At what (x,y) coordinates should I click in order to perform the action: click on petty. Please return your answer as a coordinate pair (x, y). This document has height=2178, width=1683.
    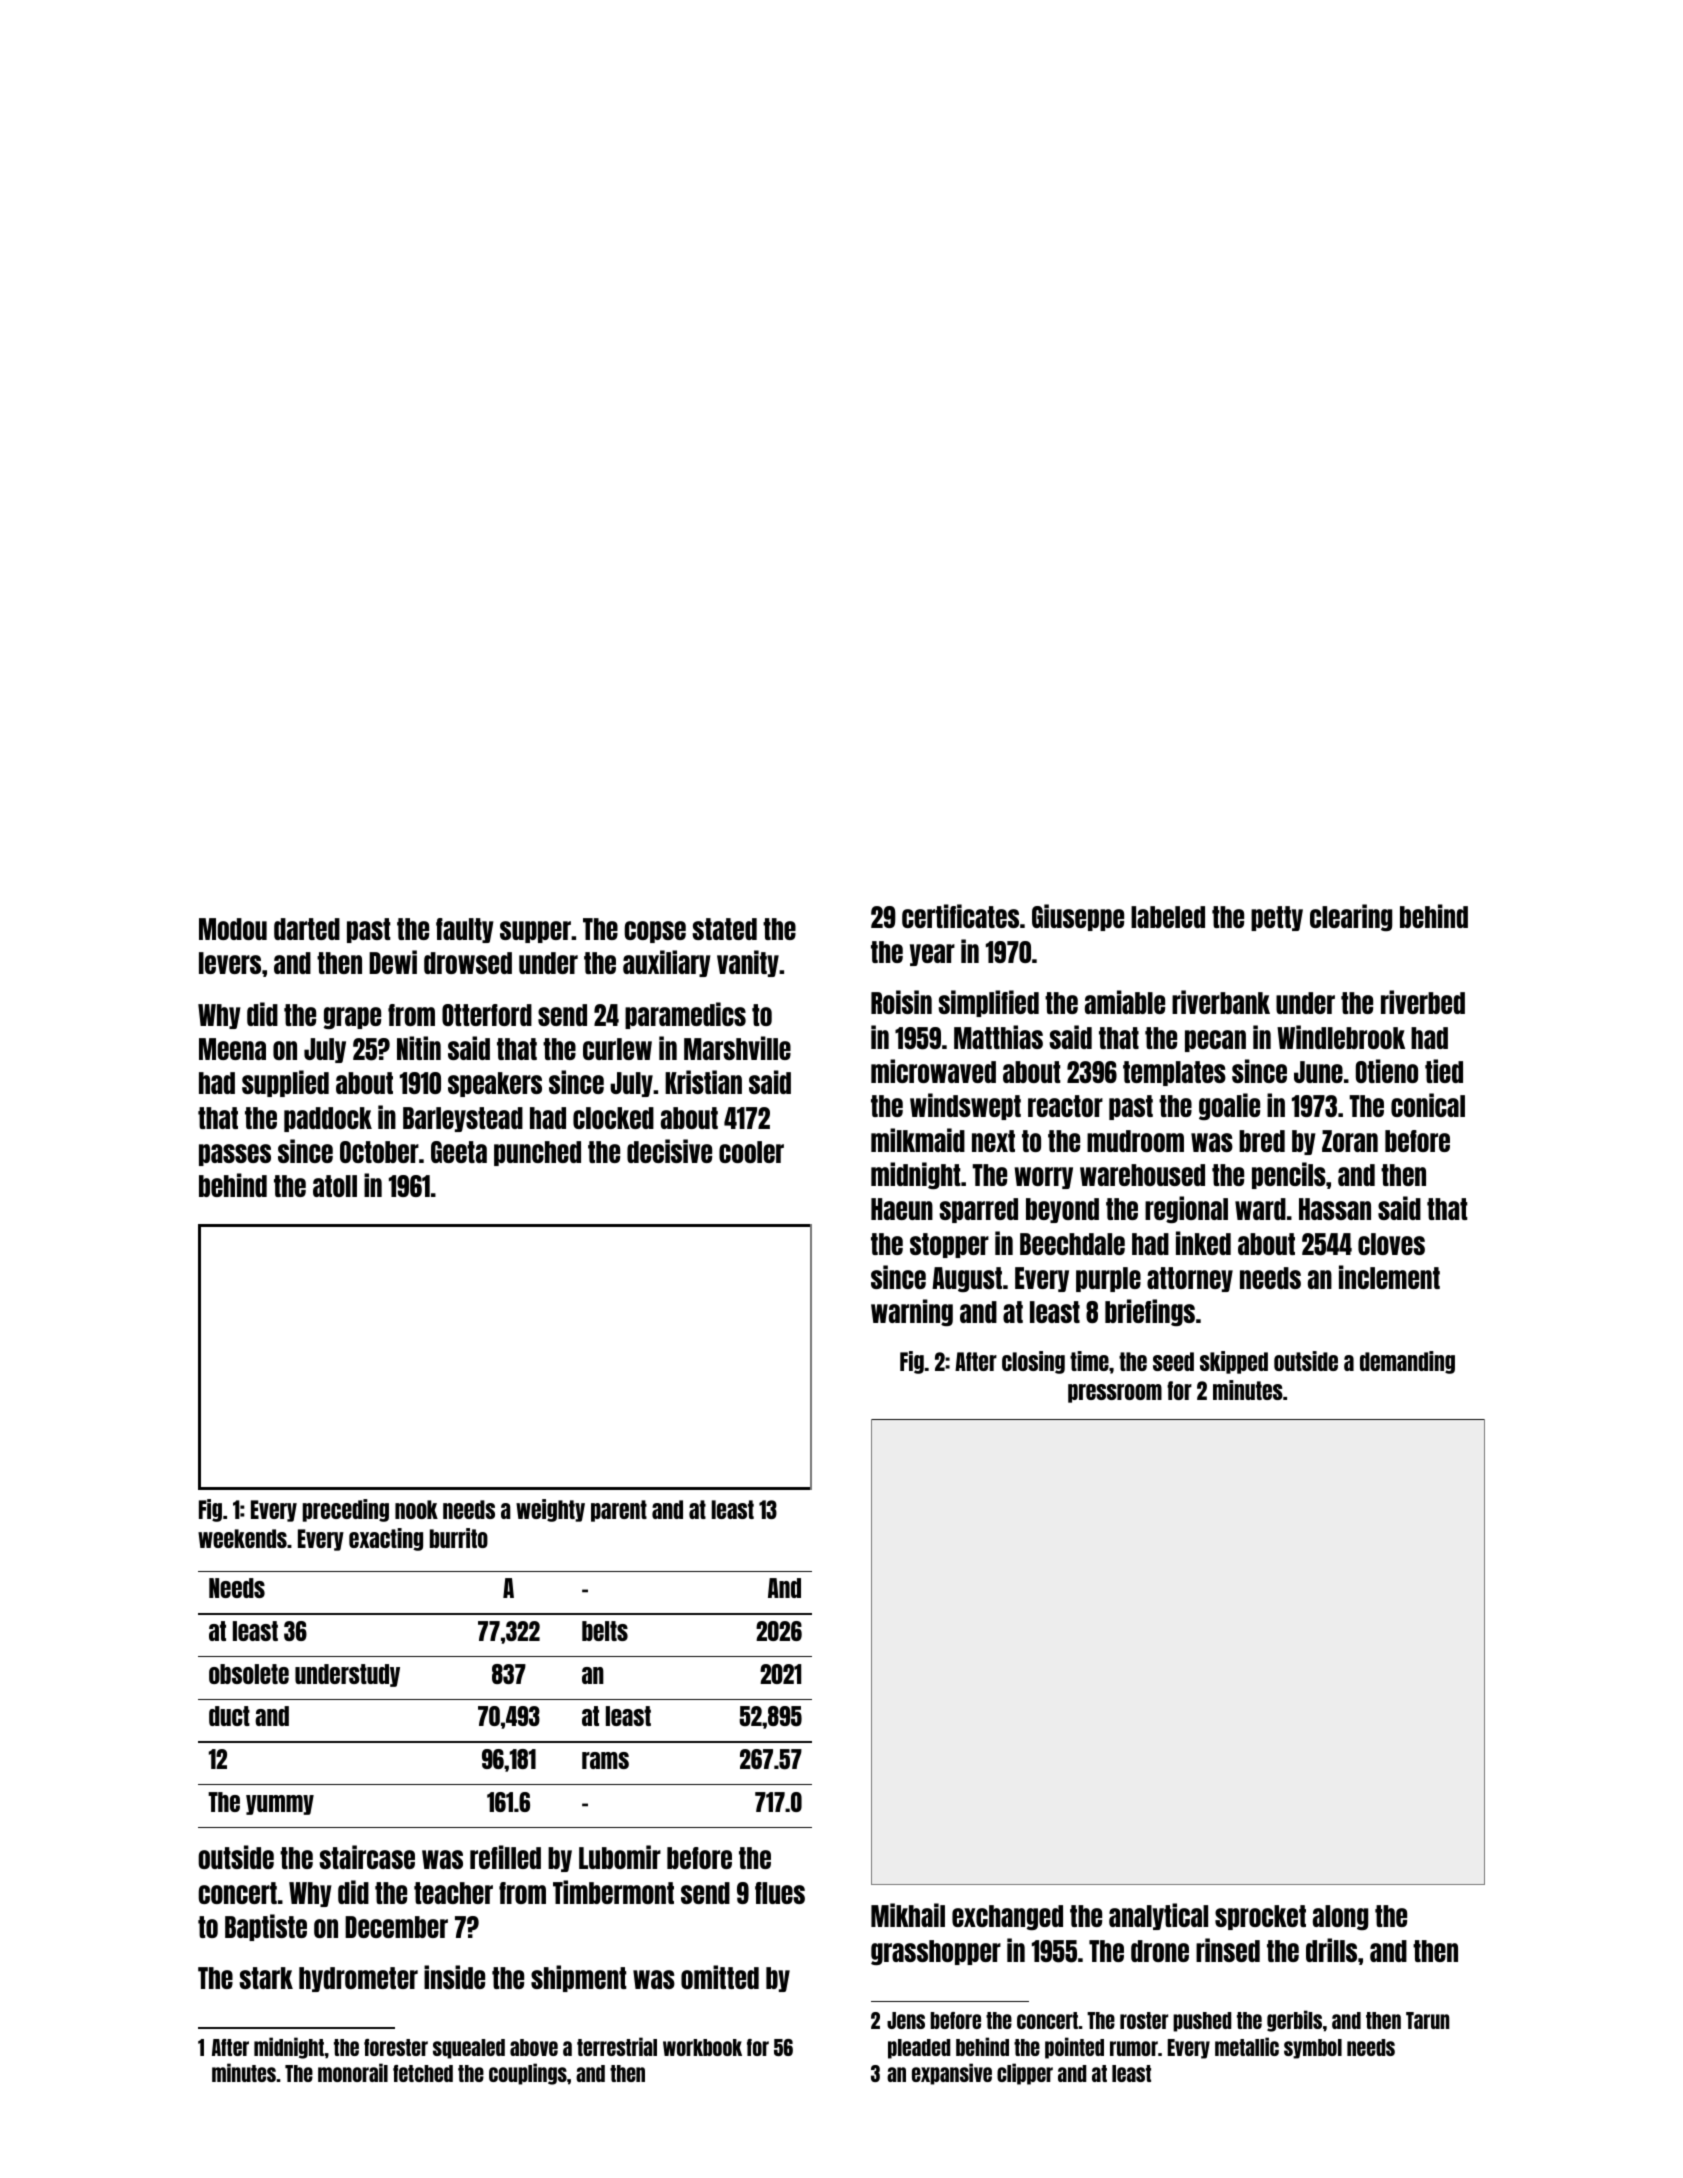
    Looking at the image, I should click on (1277, 918).
